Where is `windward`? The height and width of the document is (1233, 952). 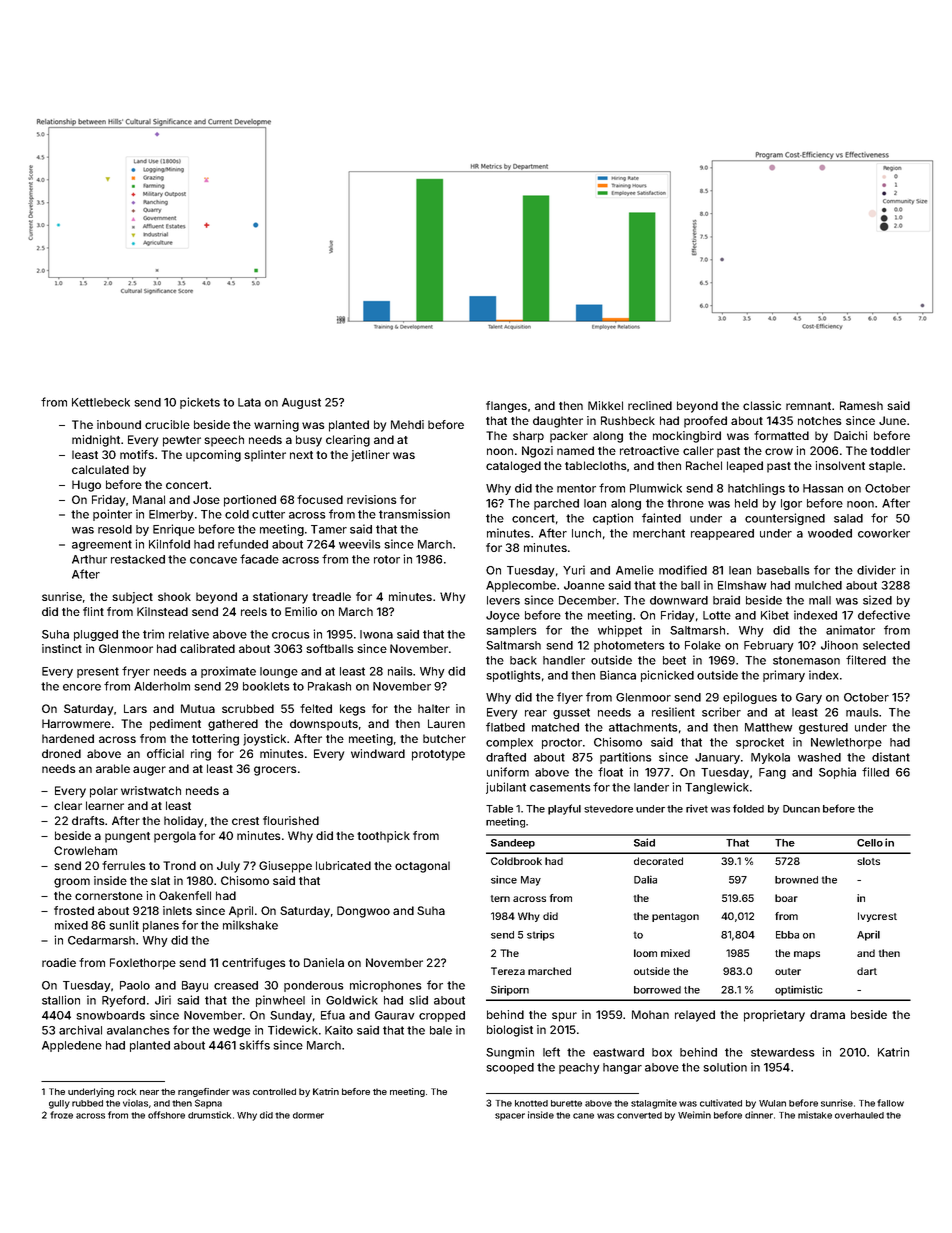
windward is located at coordinates (378, 753).
